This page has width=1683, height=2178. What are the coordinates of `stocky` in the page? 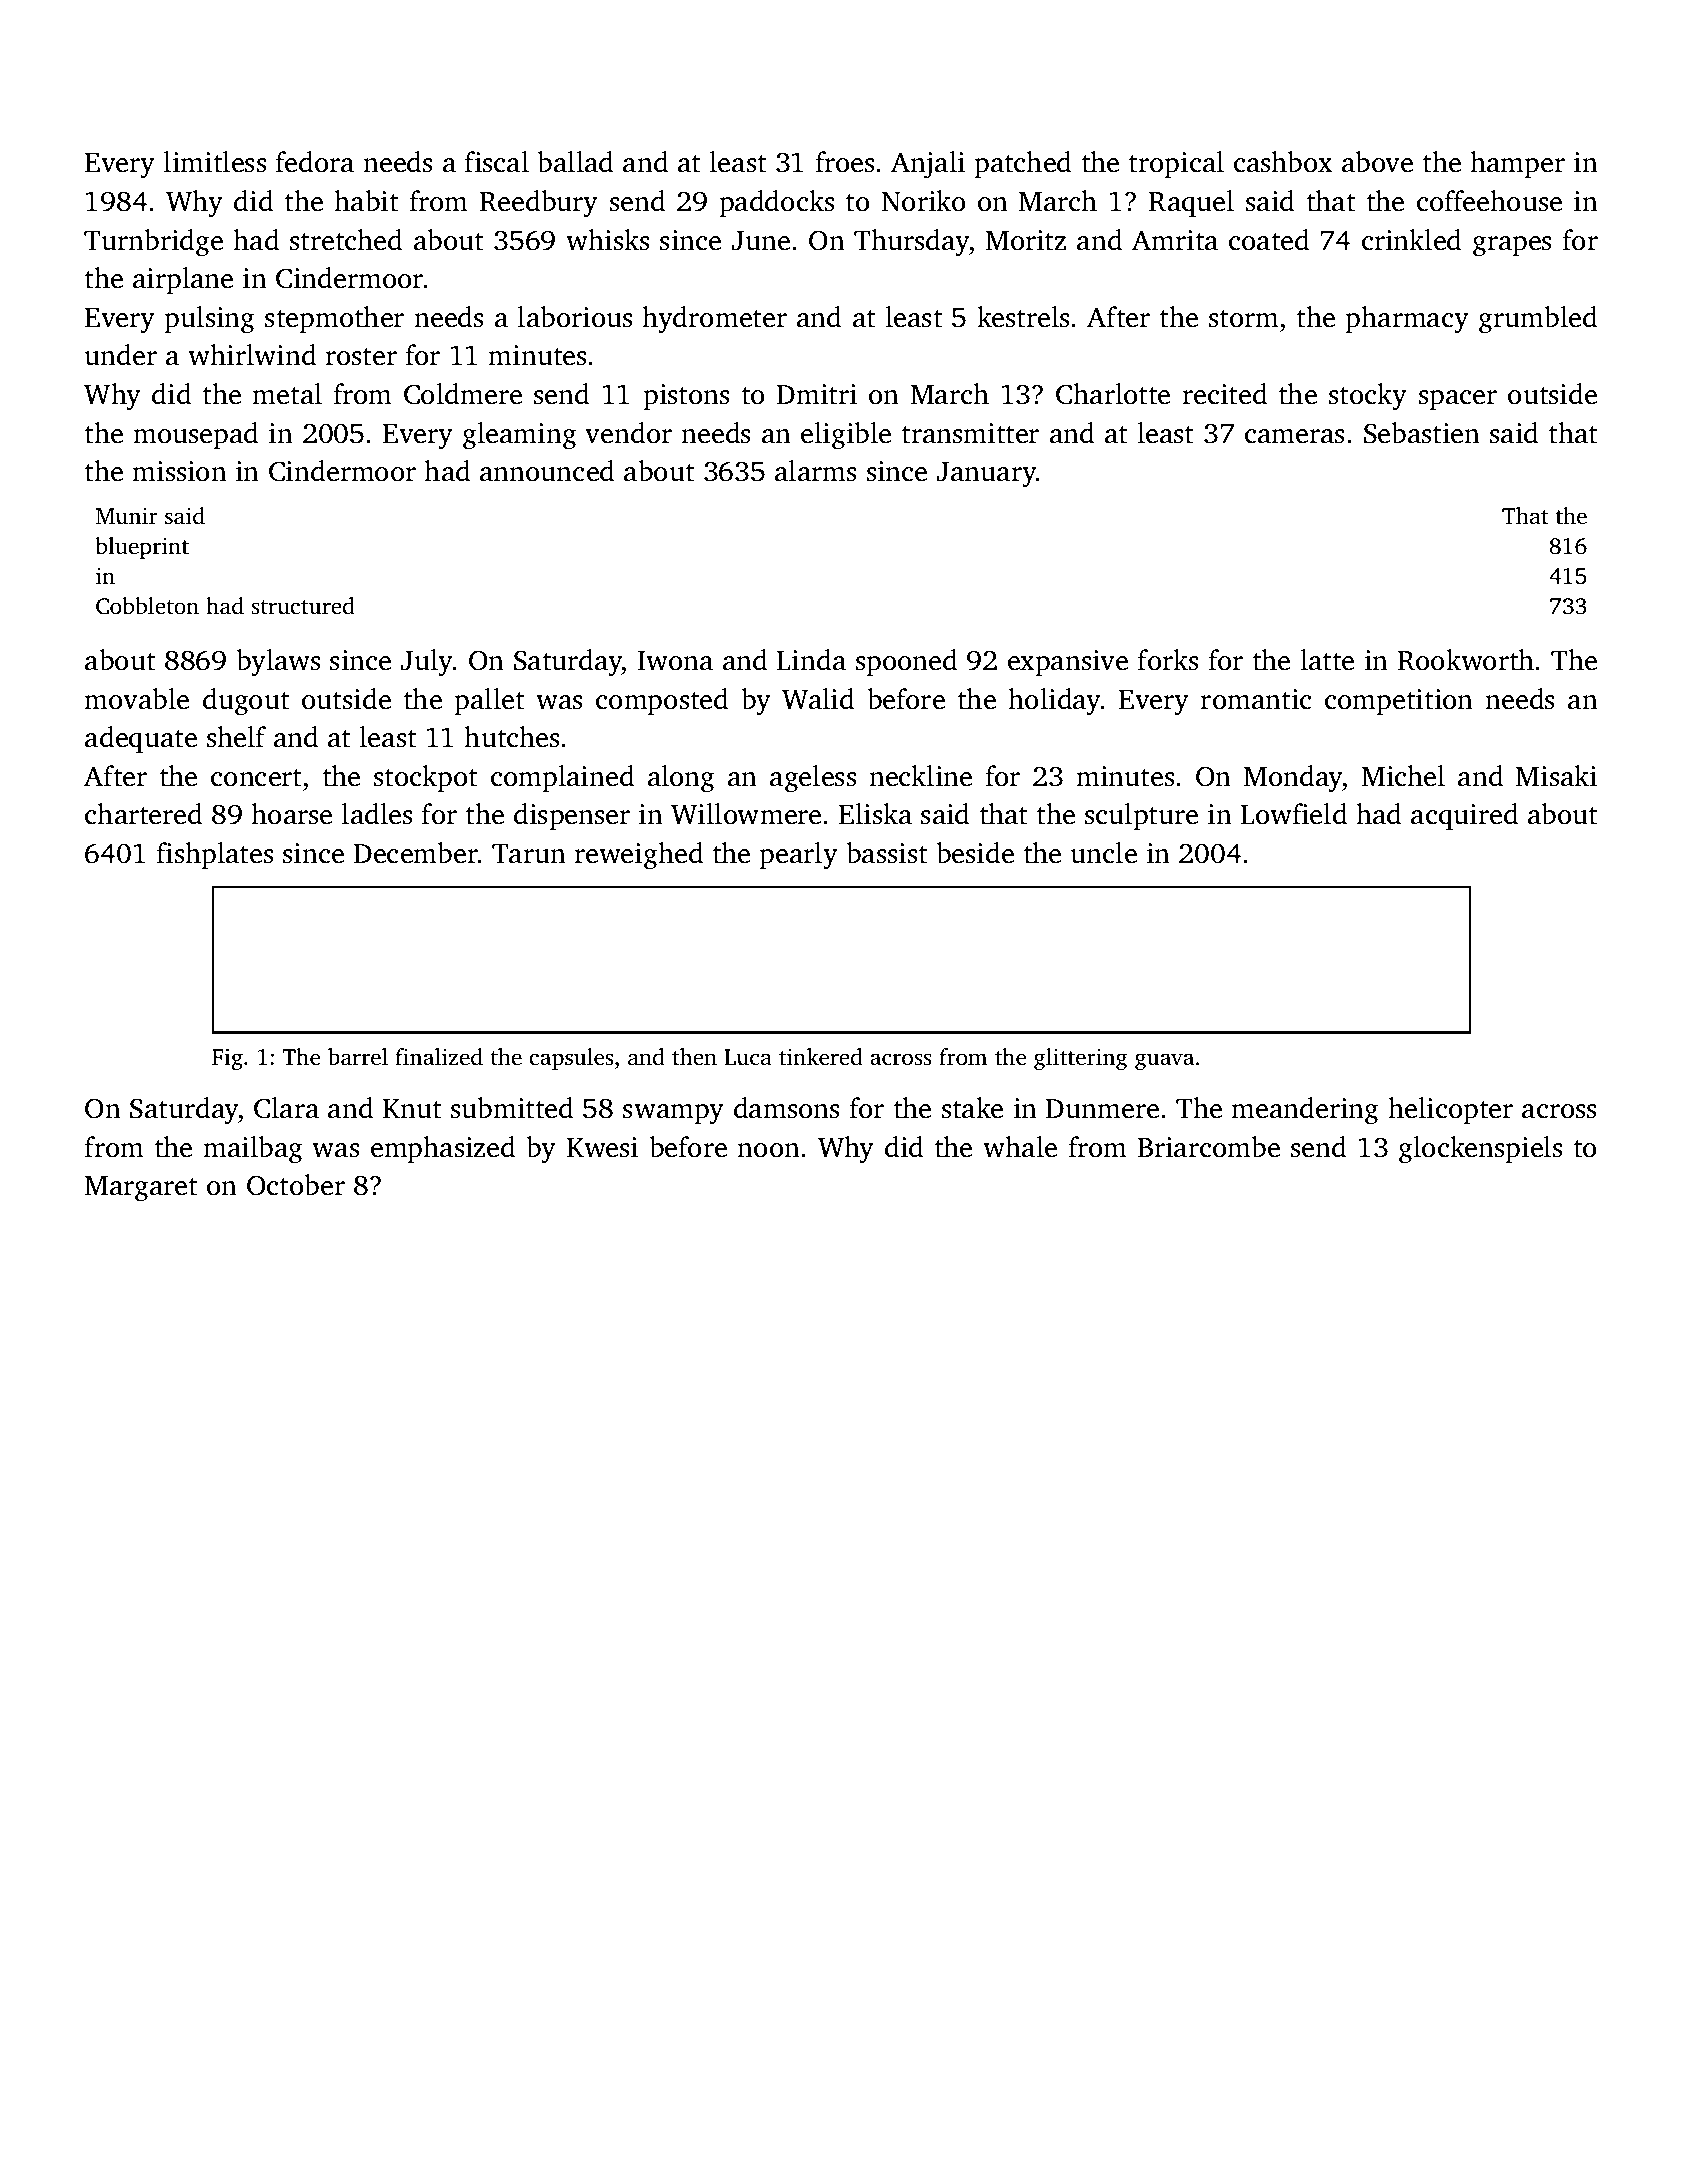 It's located at (1368, 397).
